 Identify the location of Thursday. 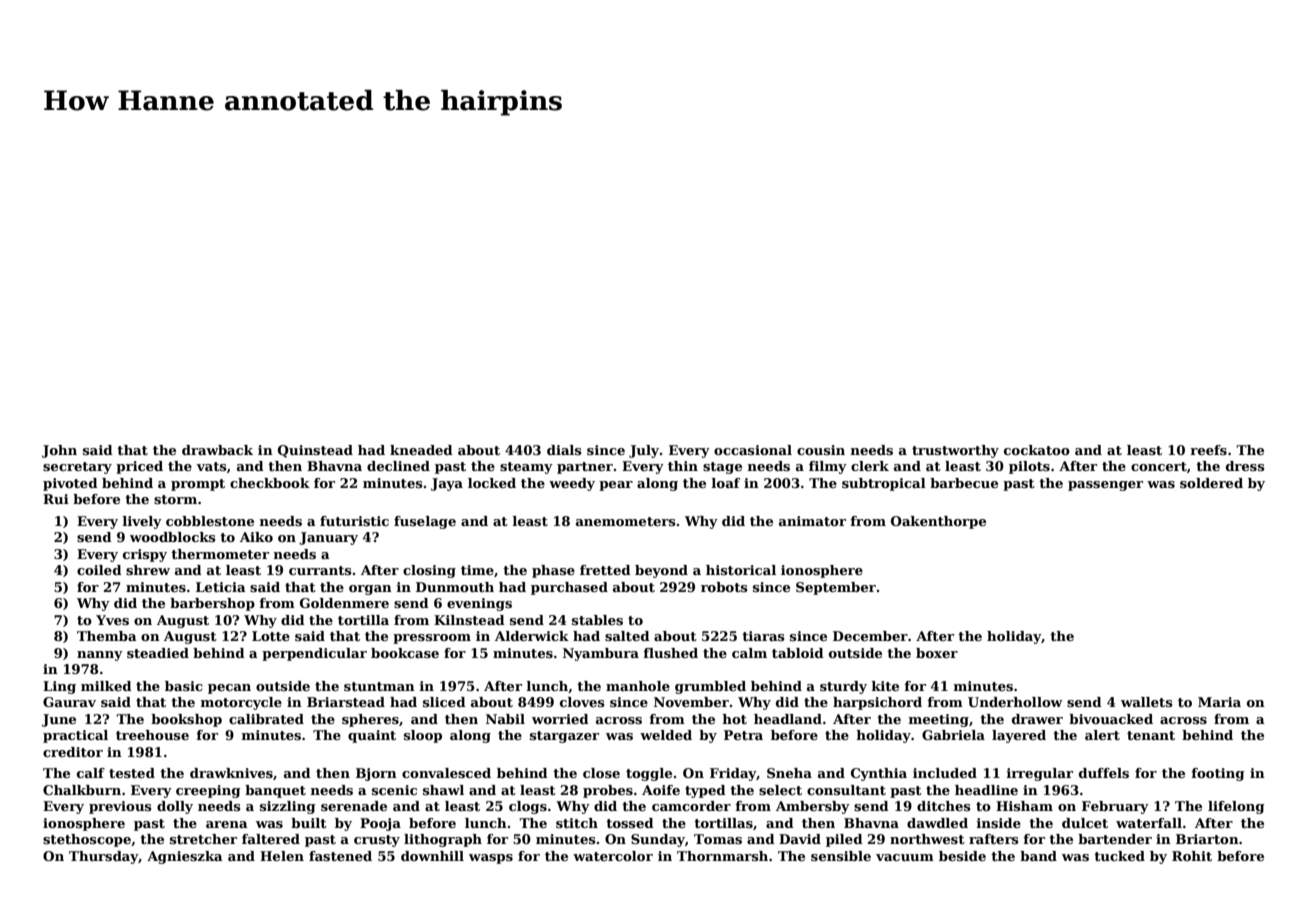
(103, 857).
